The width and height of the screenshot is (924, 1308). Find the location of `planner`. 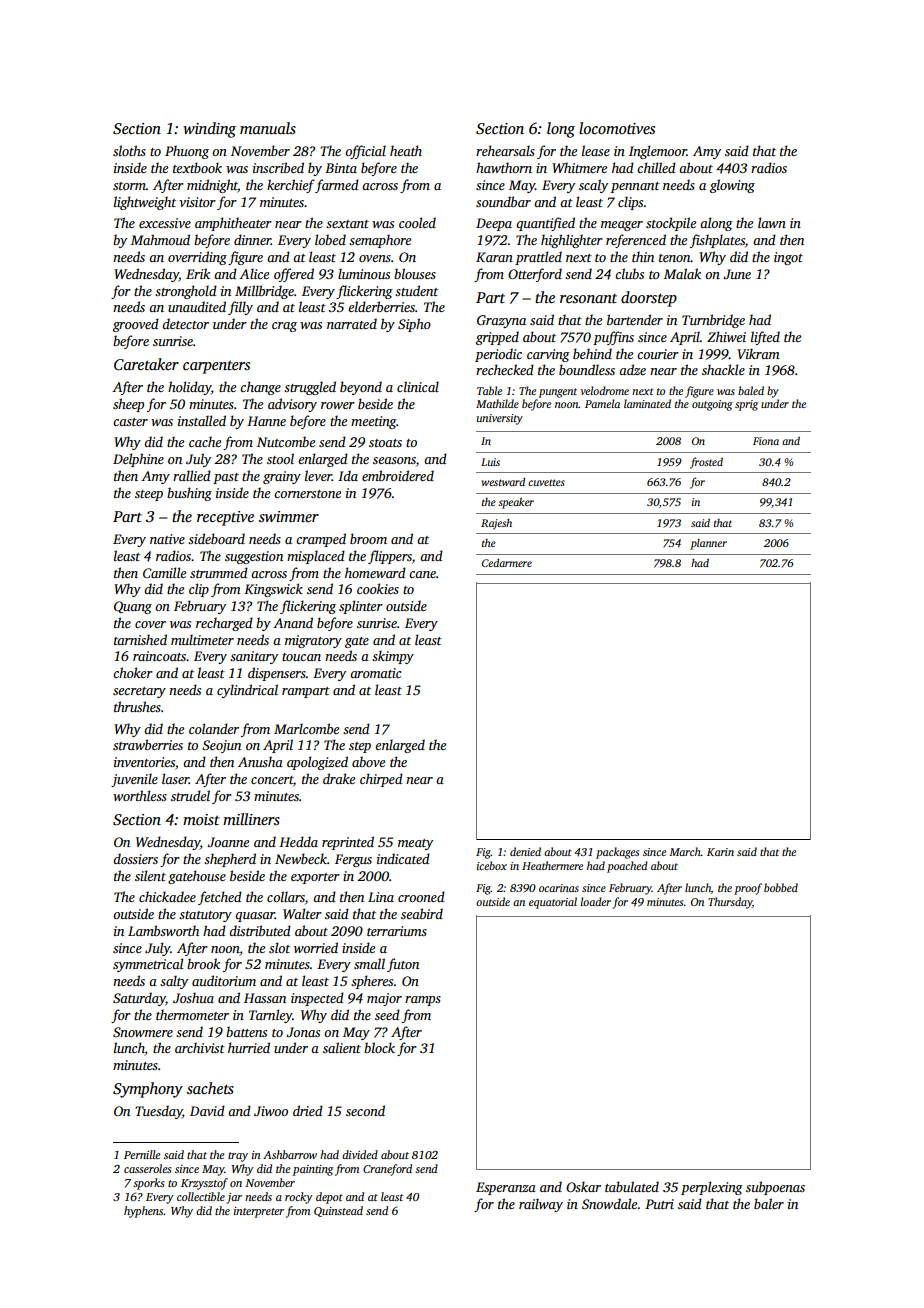

planner is located at coordinates (708, 544).
